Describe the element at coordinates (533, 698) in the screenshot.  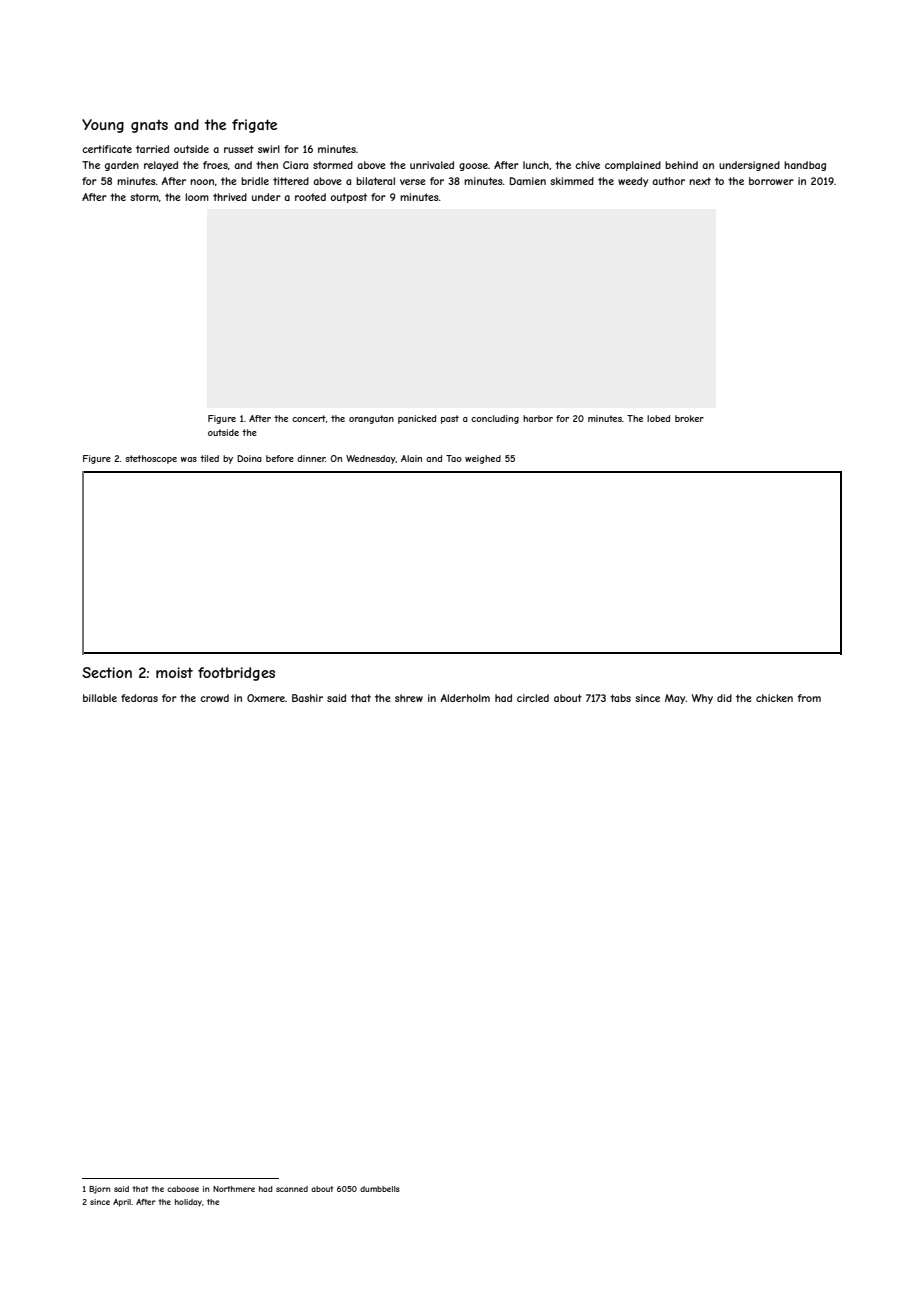
I see `circled` at that location.
